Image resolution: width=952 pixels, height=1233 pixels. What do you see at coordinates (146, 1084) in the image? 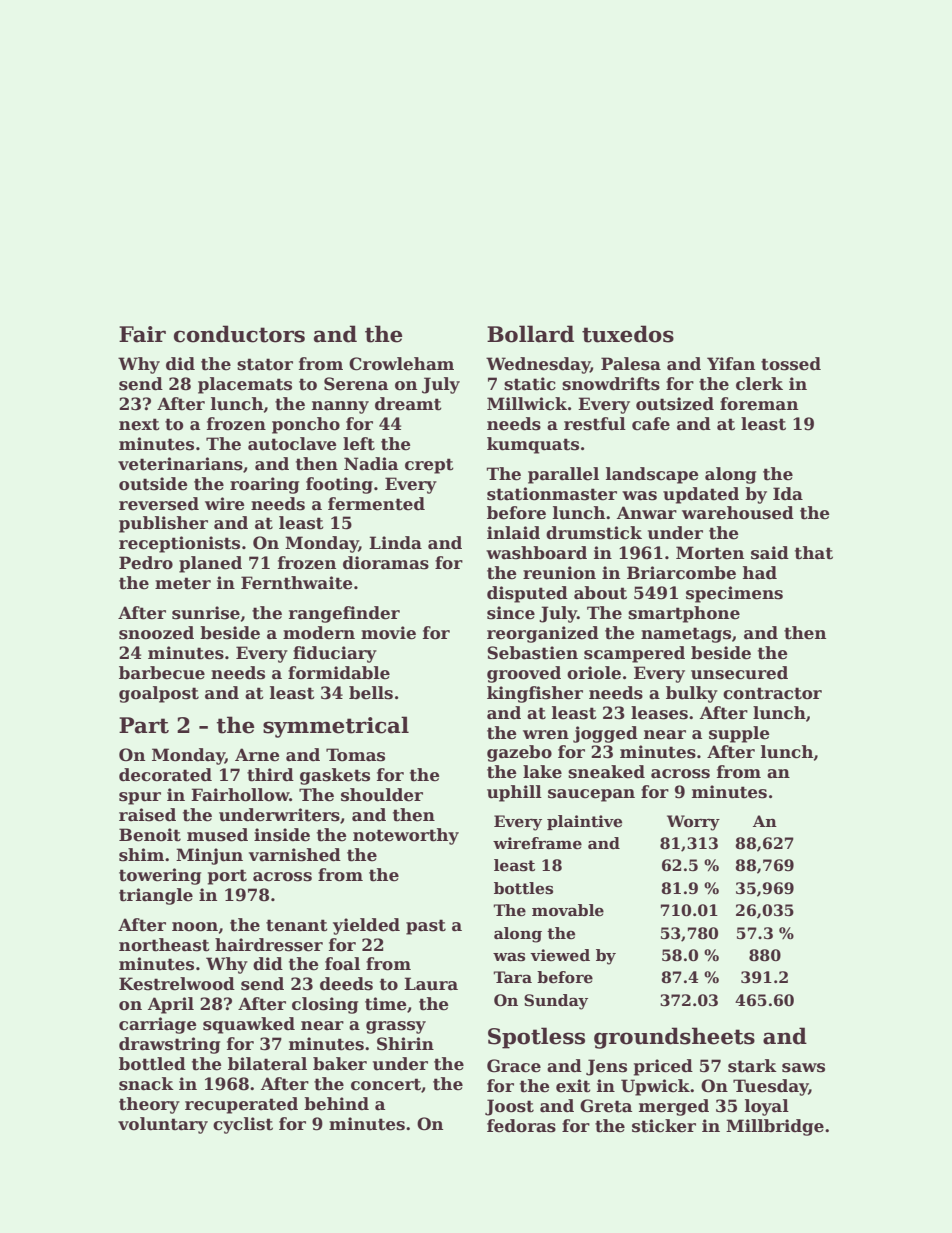
I see `snack` at bounding box center [146, 1084].
